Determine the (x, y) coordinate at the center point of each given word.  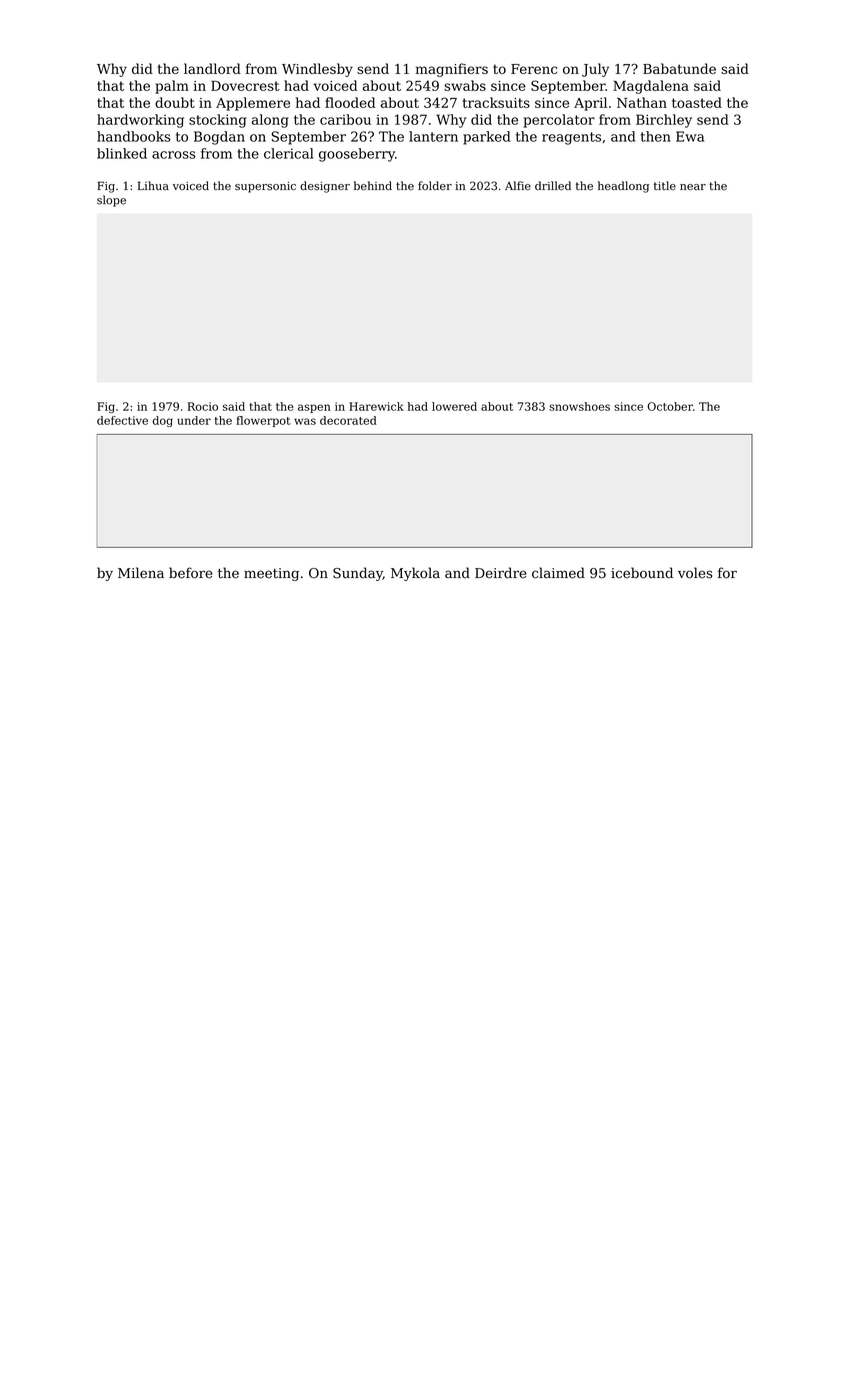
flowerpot (263, 421)
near (693, 187)
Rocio (202, 406)
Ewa (690, 136)
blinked (122, 153)
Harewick (376, 406)
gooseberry (357, 155)
